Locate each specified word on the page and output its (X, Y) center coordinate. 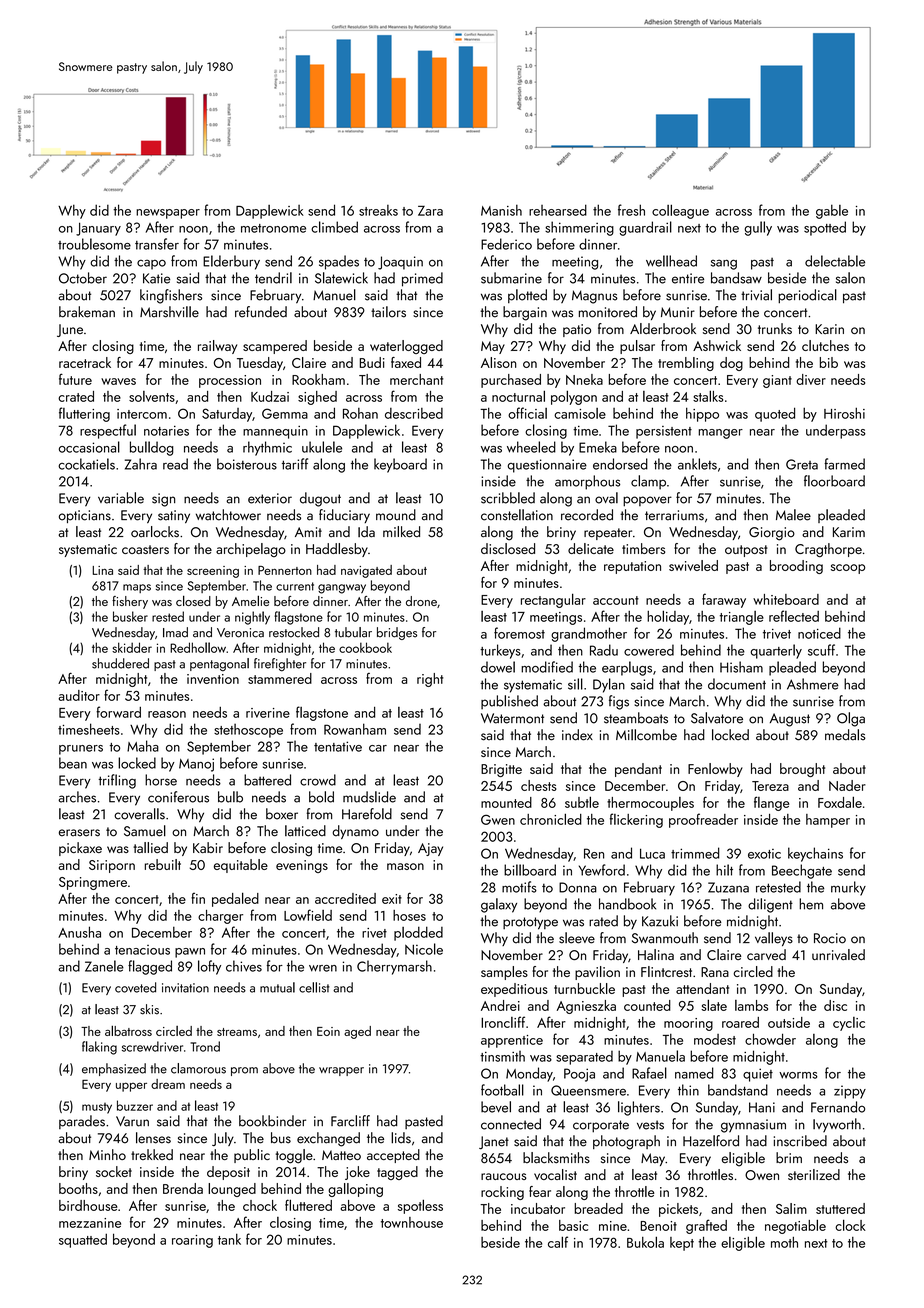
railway (217, 347)
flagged (150, 967)
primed (422, 279)
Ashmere (813, 684)
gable (832, 211)
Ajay (430, 849)
